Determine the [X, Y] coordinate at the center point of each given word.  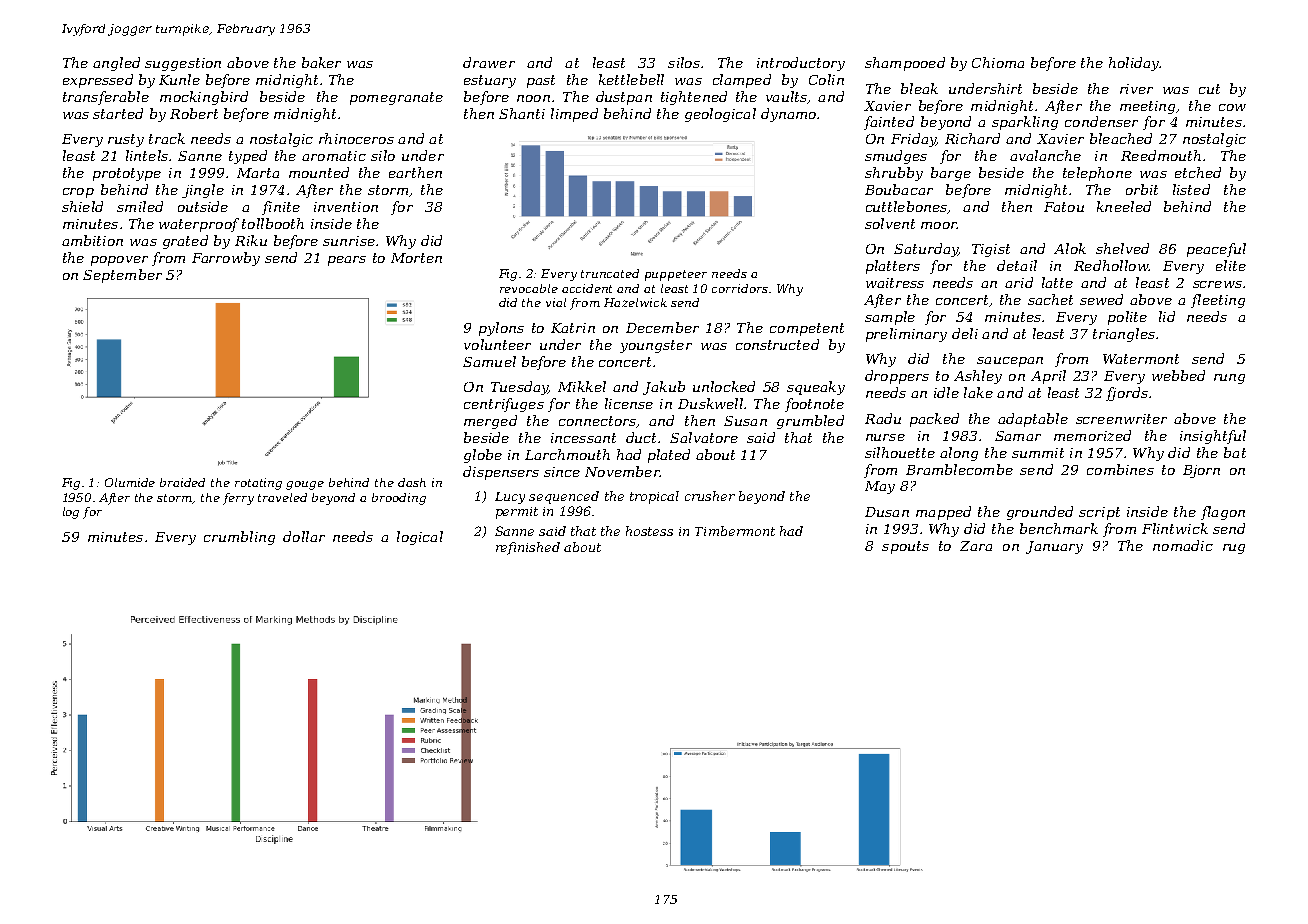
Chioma [998, 62]
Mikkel [582, 386]
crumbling [239, 538]
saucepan [1010, 362]
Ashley [978, 377]
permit [517, 513]
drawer [489, 62]
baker [321, 62]
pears [347, 261]
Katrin [573, 328]
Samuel [489, 361]
